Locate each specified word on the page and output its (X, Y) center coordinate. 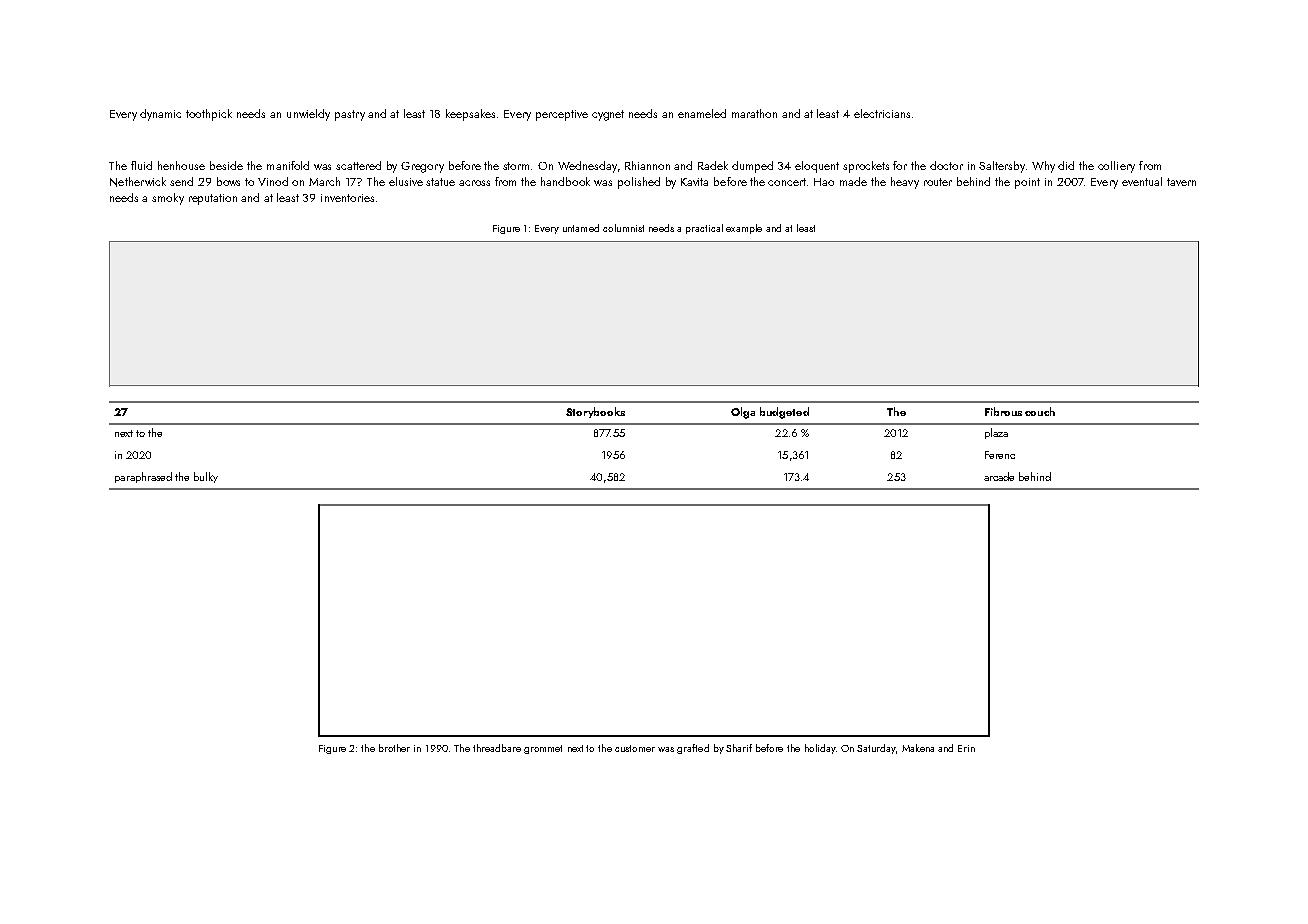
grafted (693, 749)
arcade (999, 476)
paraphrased (143, 477)
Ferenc (1000, 455)
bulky (206, 477)
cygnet (608, 115)
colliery (1116, 167)
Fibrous (1003, 411)
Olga (743, 413)
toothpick (209, 115)
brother (394, 748)
